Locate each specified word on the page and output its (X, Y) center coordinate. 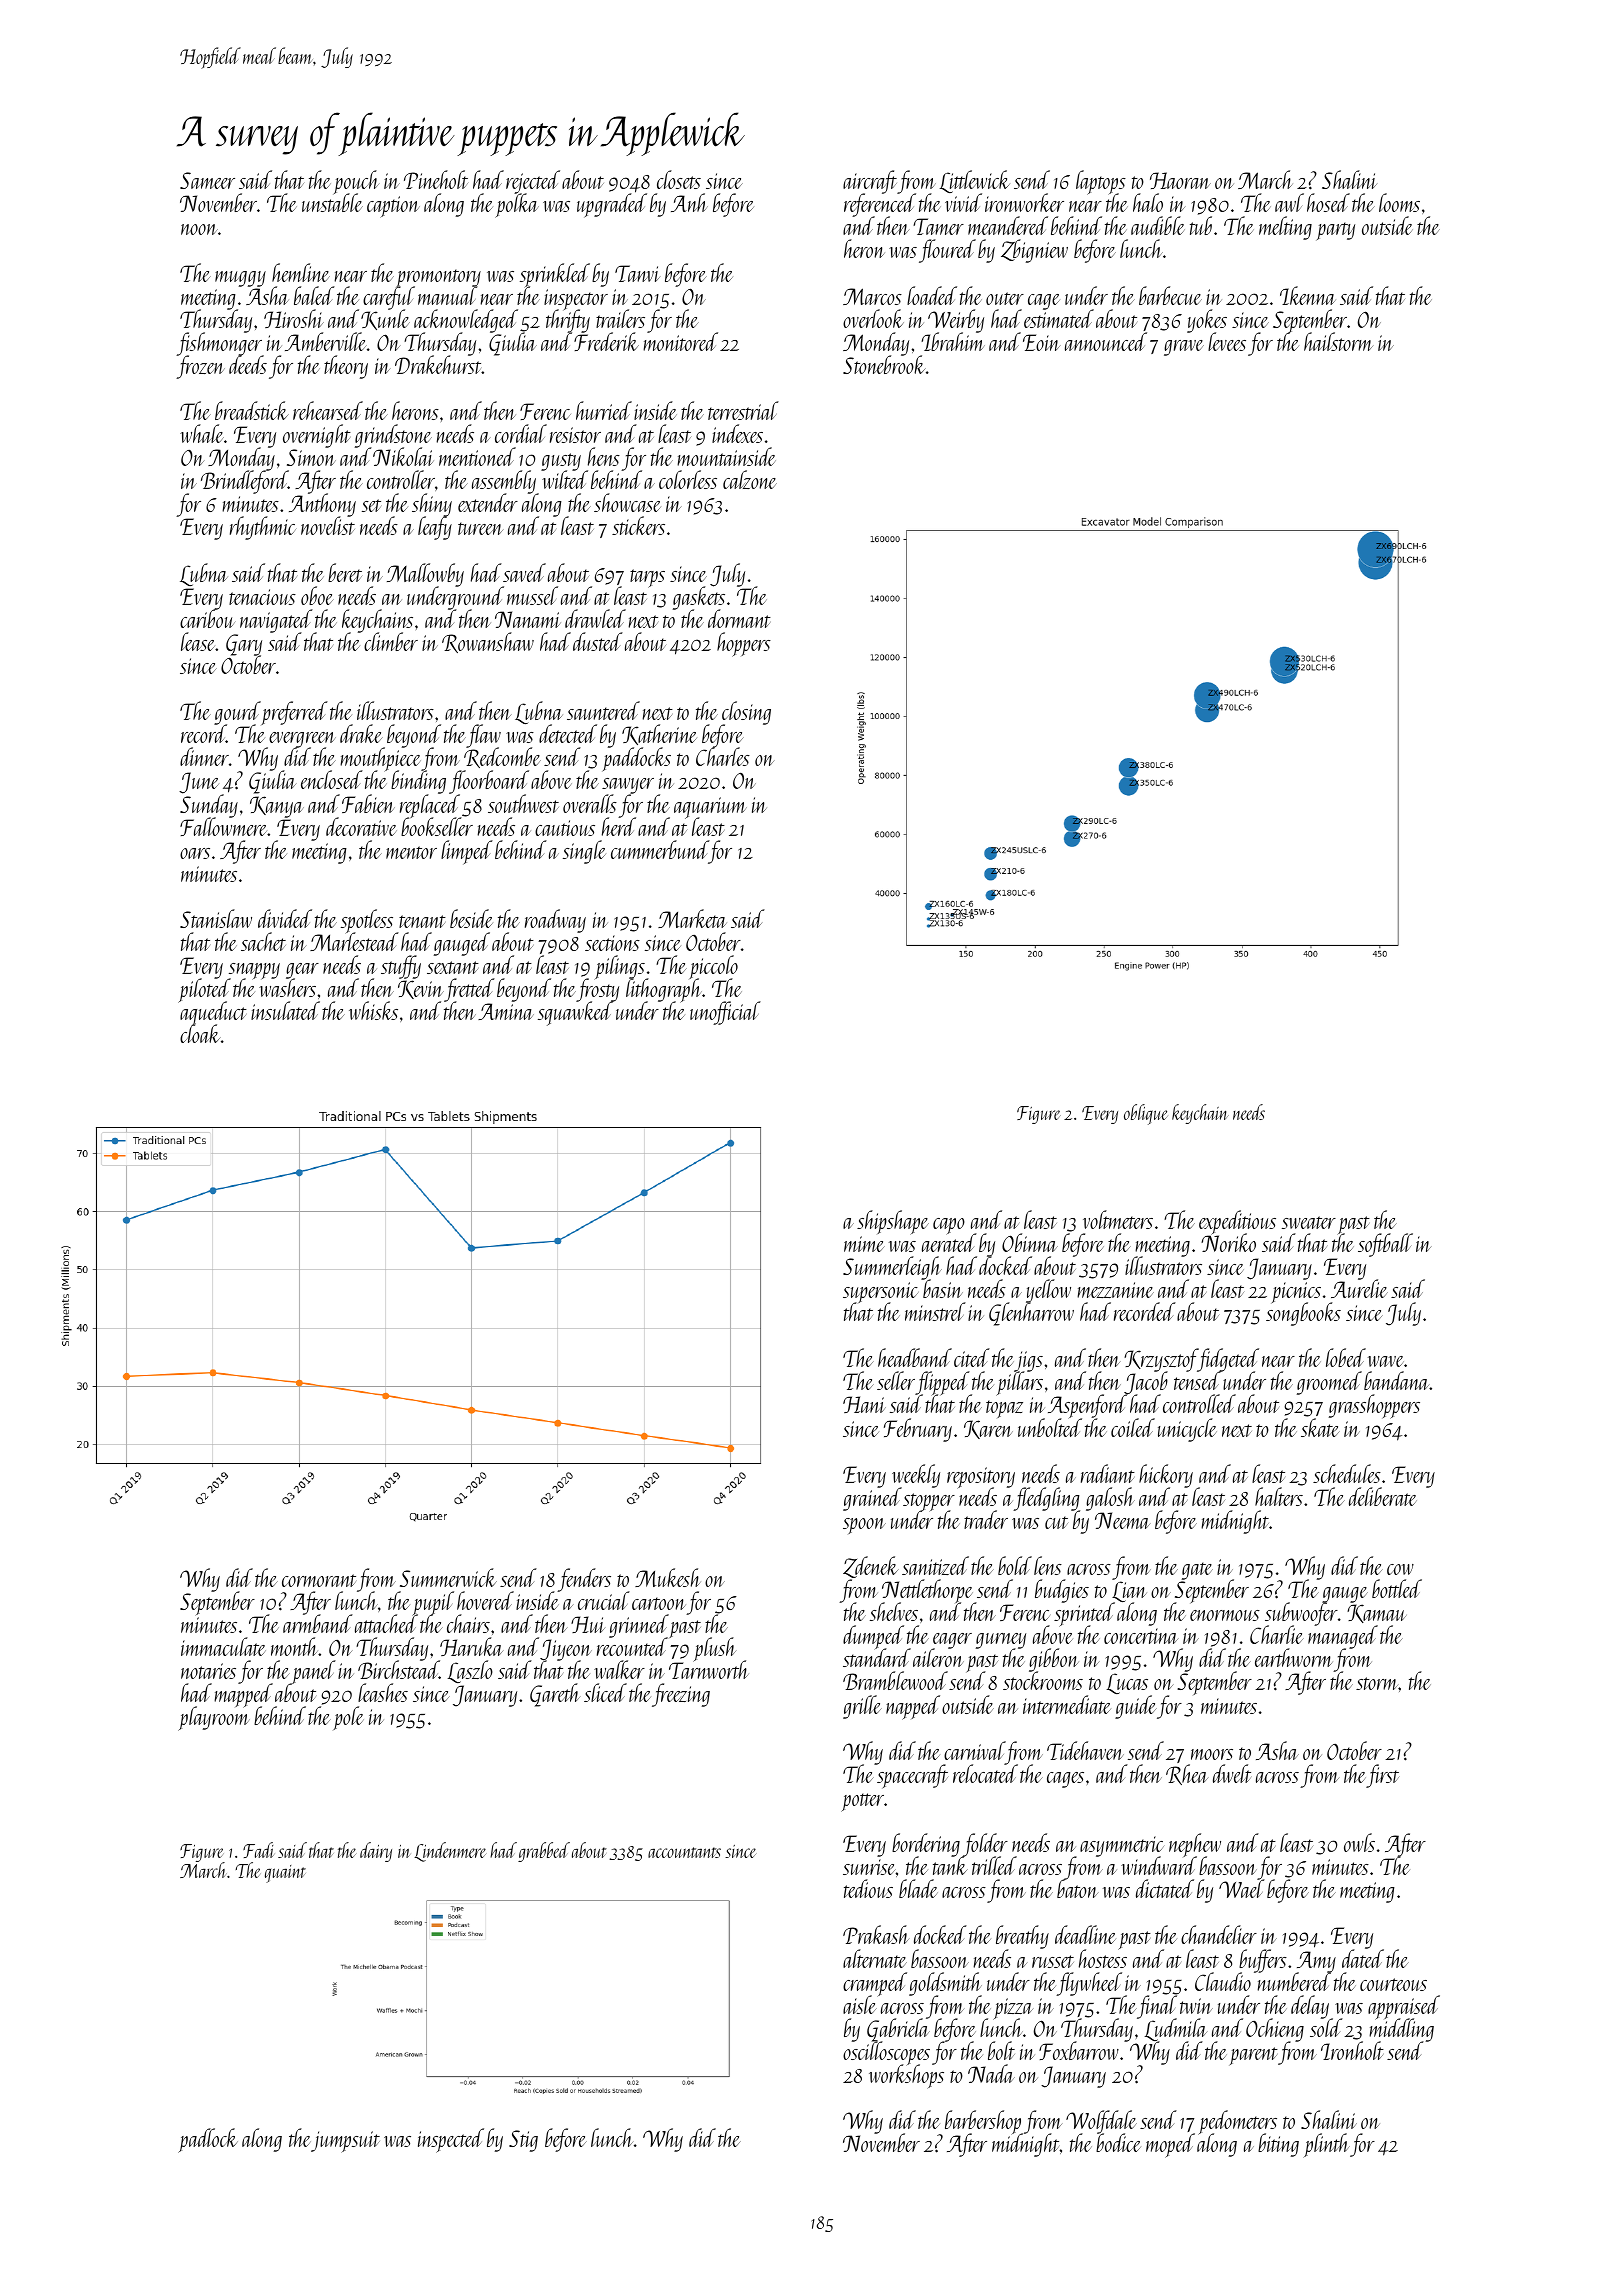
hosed (1328, 202)
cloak (200, 1034)
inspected (451, 2140)
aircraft (870, 182)
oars (195, 853)
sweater (1309, 1222)
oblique (1146, 1114)
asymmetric (1122, 1846)
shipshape (893, 1222)
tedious (868, 1888)
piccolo (713, 967)
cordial (521, 433)
